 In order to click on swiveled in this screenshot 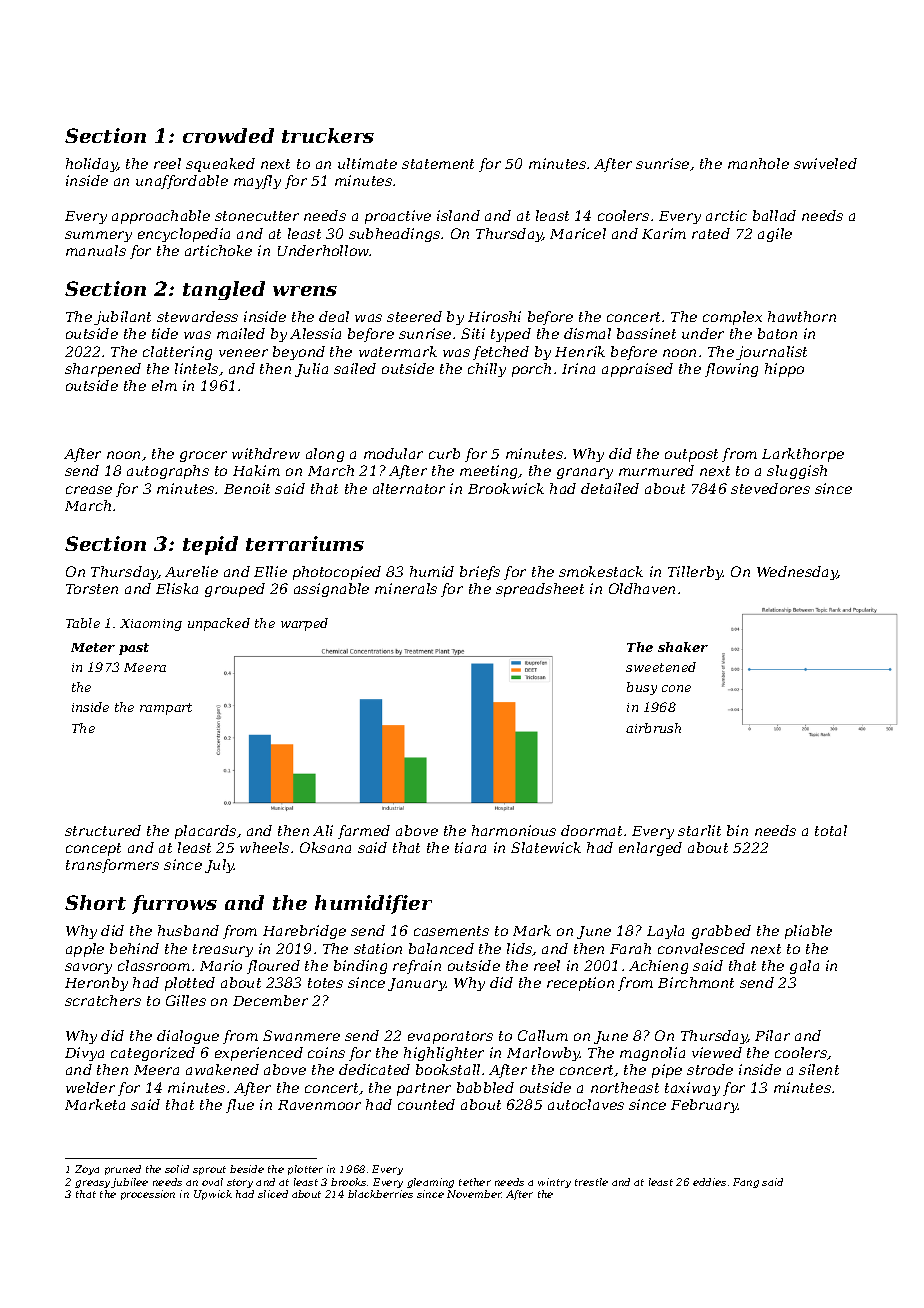, I will do `click(825, 163)`.
